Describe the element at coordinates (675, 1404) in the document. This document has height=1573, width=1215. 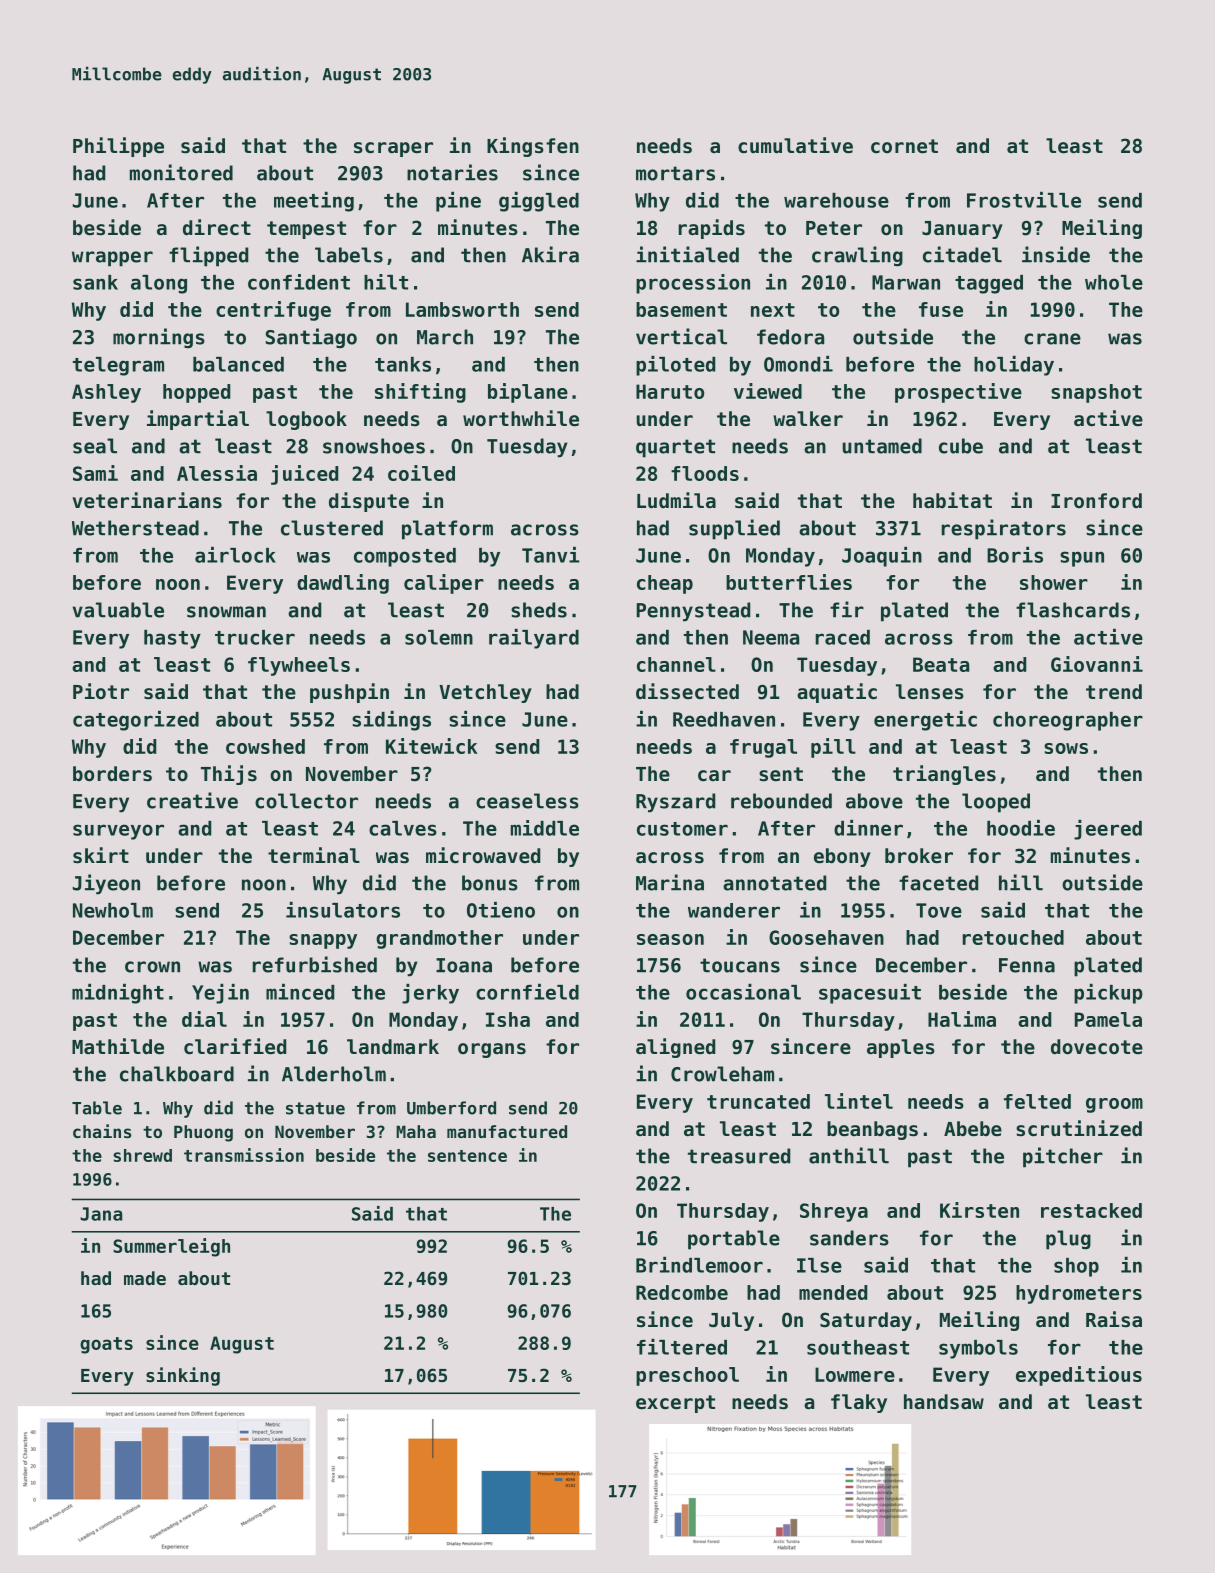
I see `excerpt` at that location.
